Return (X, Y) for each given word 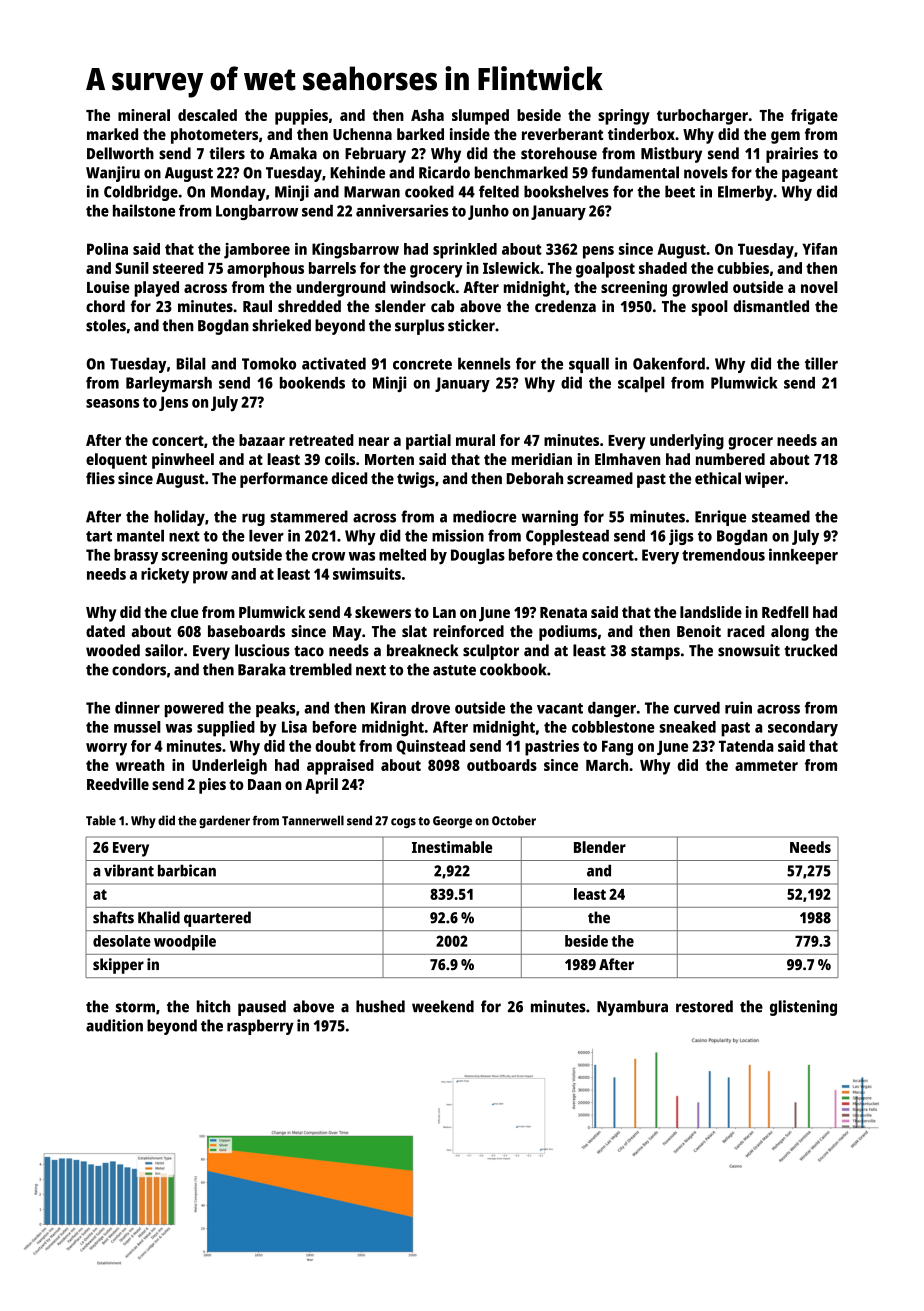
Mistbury (671, 155)
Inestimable (452, 847)
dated (105, 631)
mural (475, 440)
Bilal (191, 363)
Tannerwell (313, 820)
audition (114, 1025)
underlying (687, 442)
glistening (803, 1008)
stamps (655, 653)
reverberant (562, 134)
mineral (144, 115)
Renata (563, 612)
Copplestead (567, 537)
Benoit (699, 631)
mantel (140, 535)
